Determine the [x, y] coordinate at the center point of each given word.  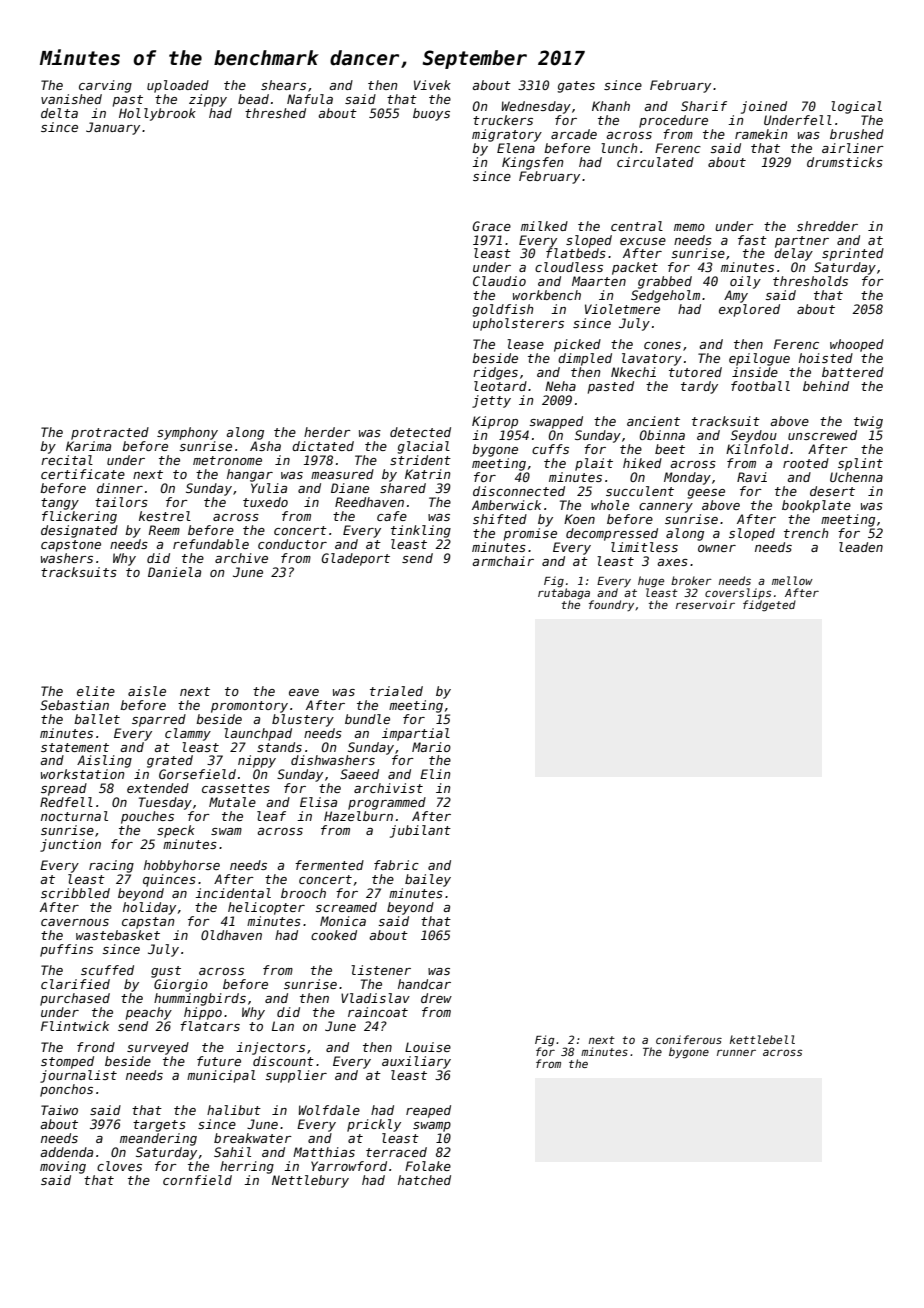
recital [67, 460]
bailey [428, 880]
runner [736, 1052]
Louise [428, 1047]
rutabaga [564, 594]
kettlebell [762, 1039]
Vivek [432, 85]
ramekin [761, 134]
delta [59, 113]
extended [158, 788]
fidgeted [769, 605]
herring [247, 1167]
